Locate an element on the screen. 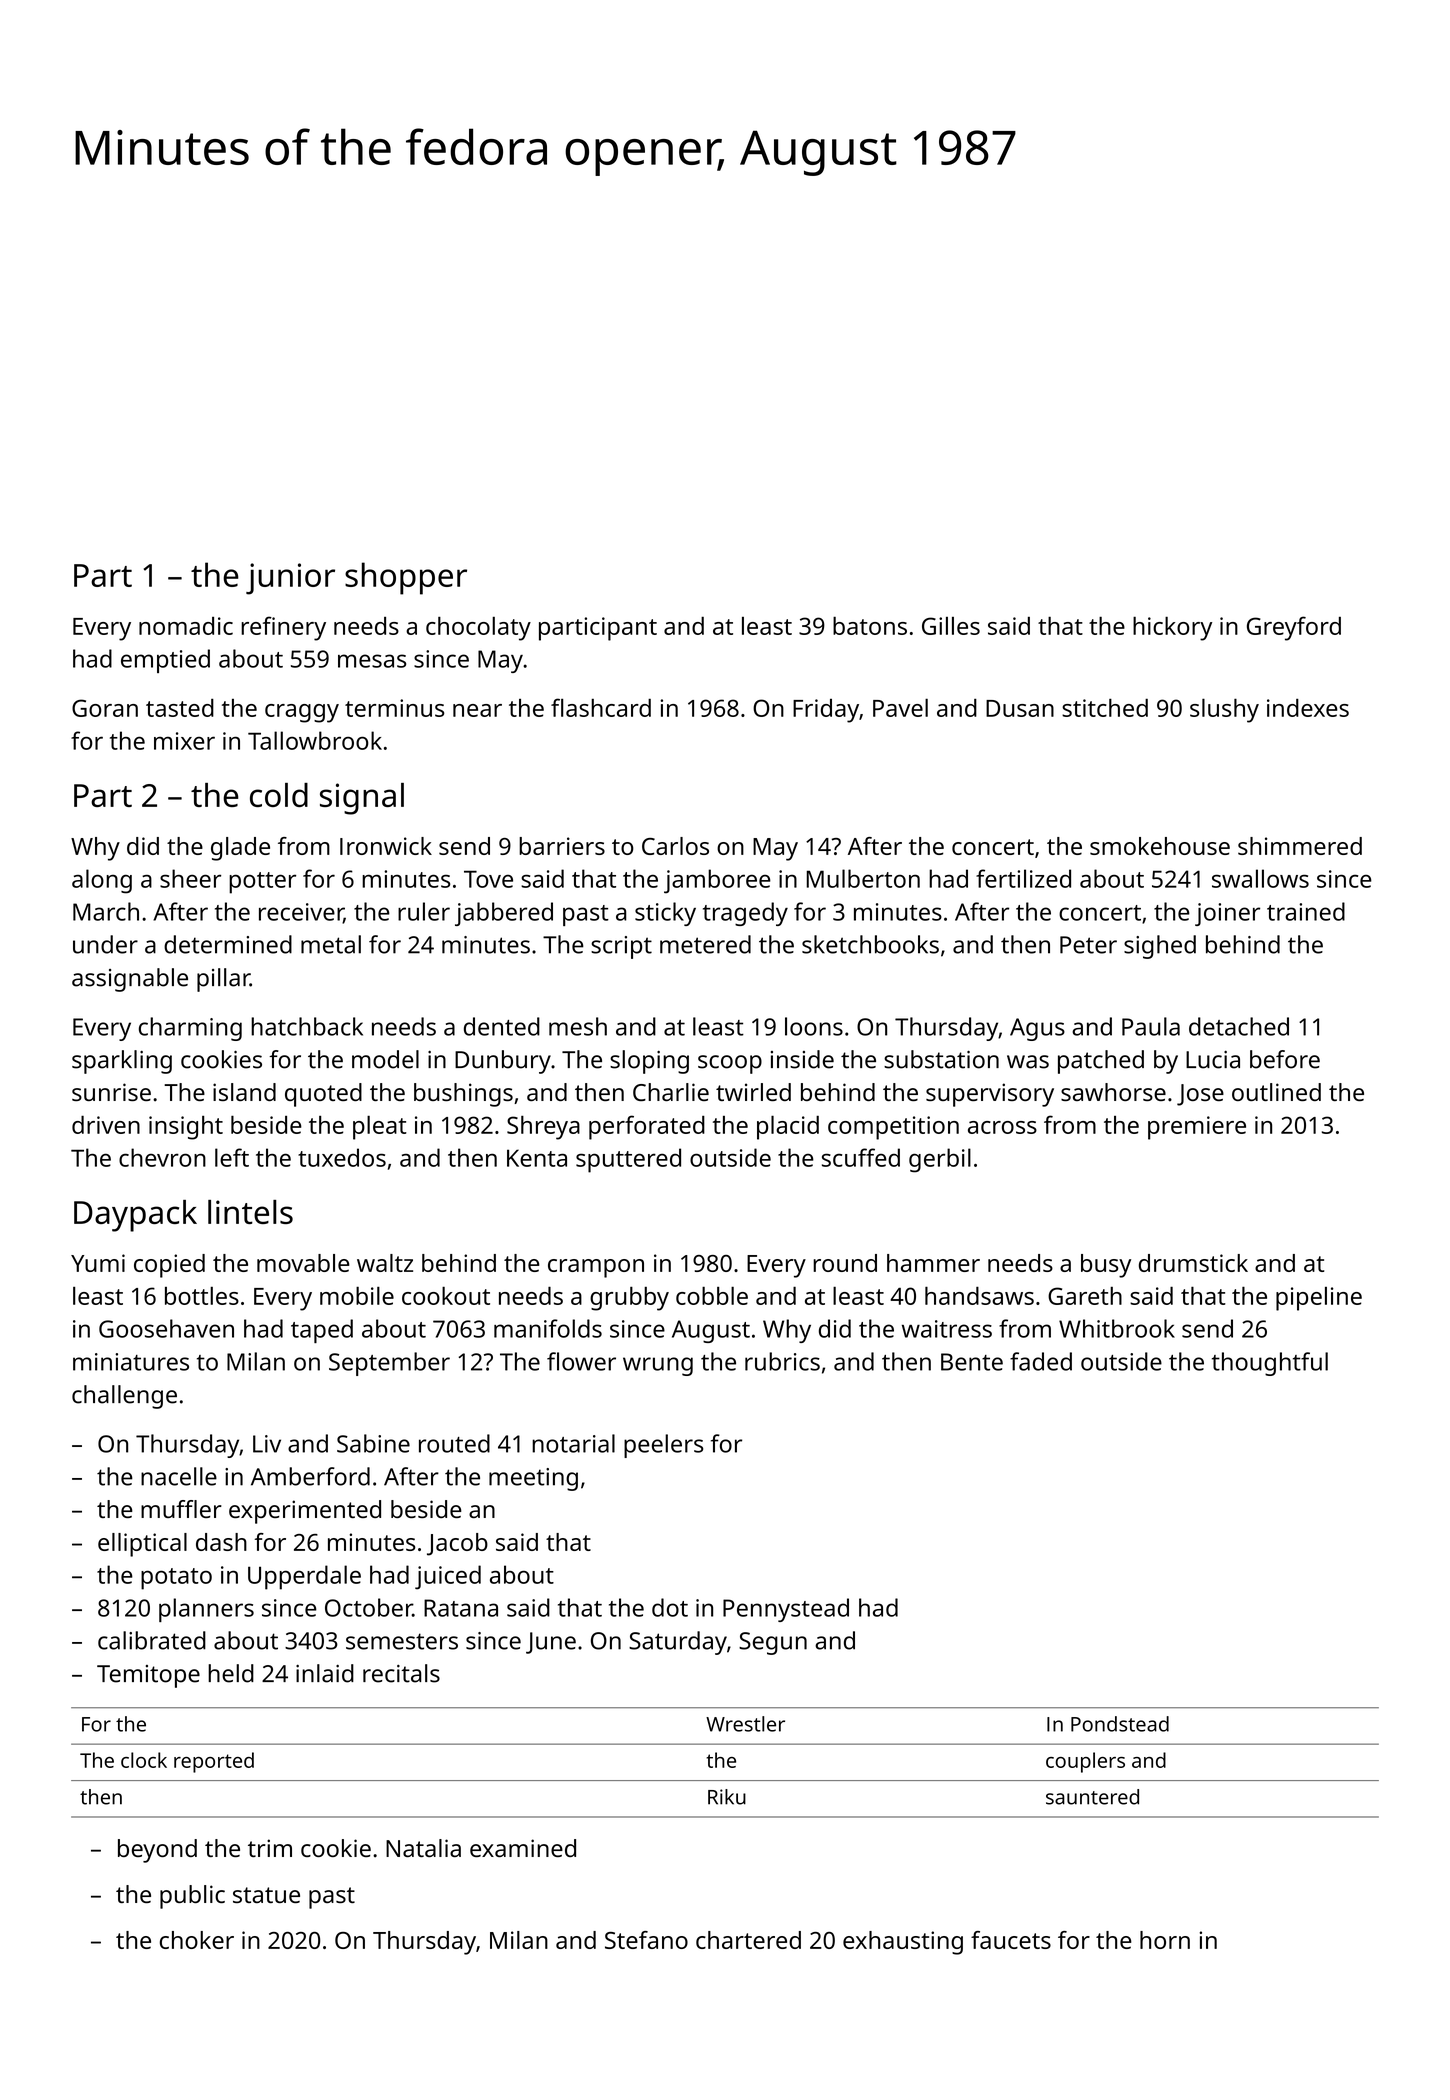 The width and height of the screenshot is (1450, 2100). Bente is located at coordinates (972, 1362).
